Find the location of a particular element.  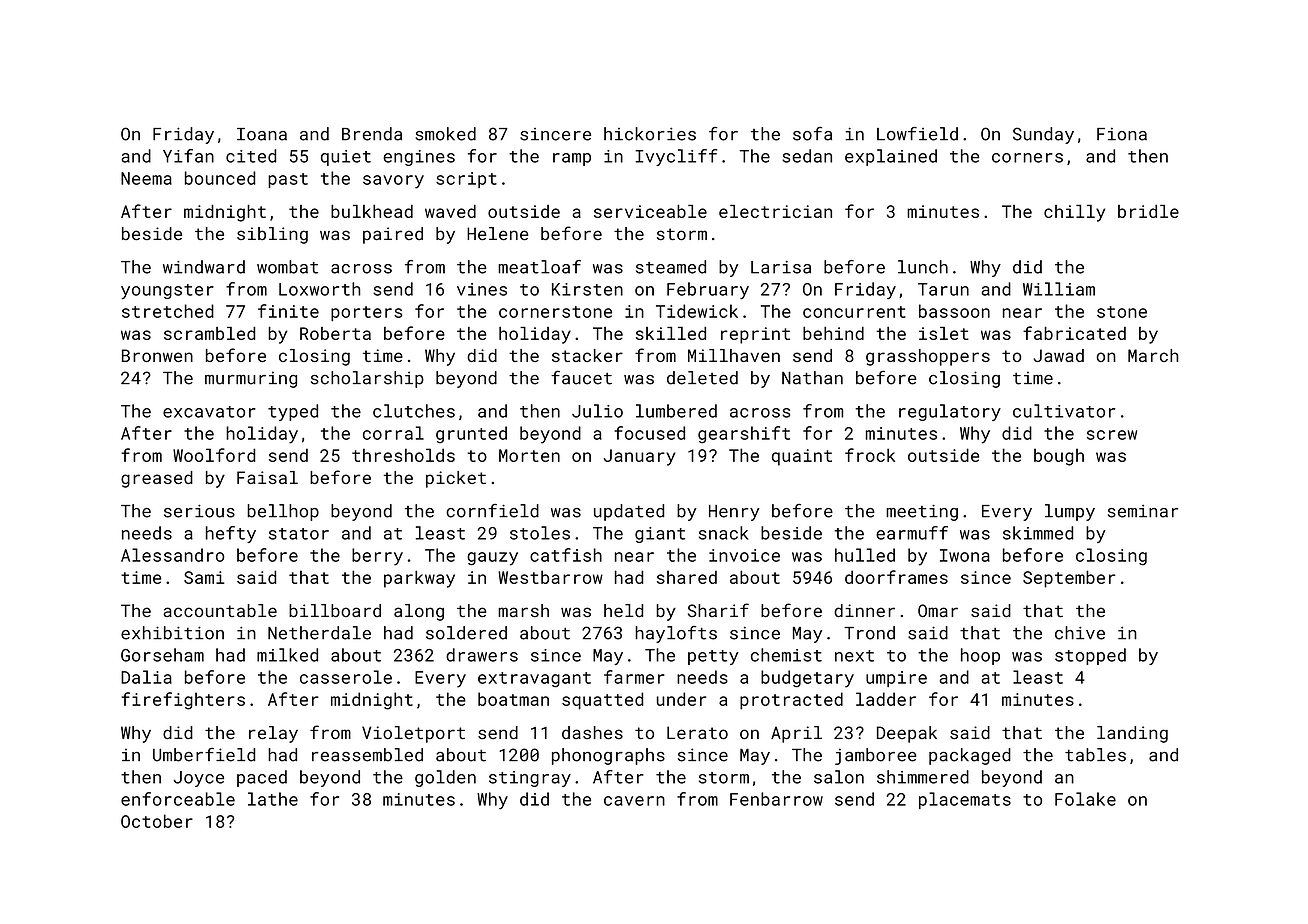

lumbered is located at coordinates (676, 411).
